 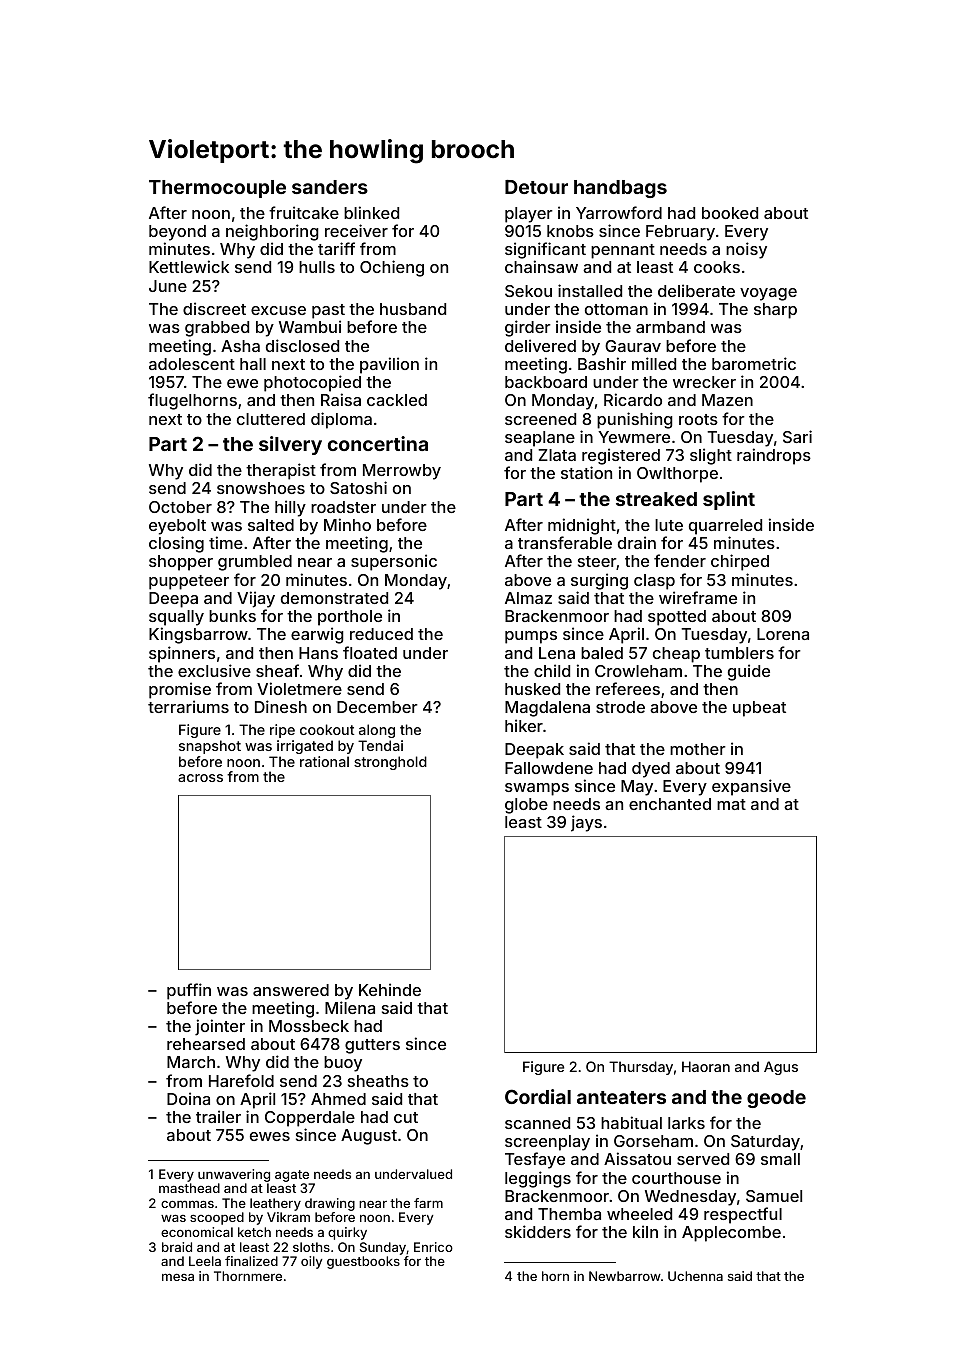 I want to click on puffin, so click(x=189, y=991).
